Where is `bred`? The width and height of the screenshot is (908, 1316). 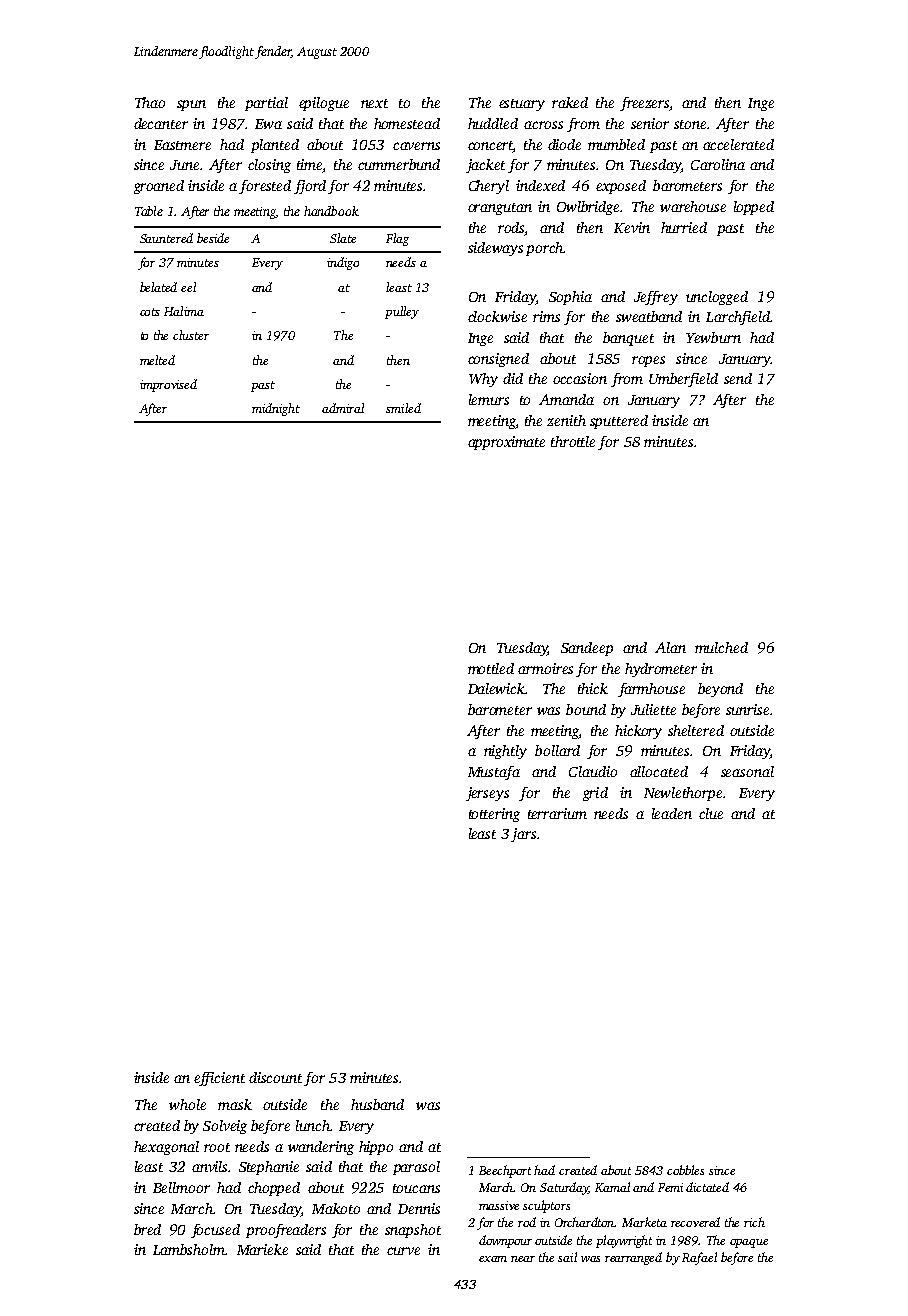 bred is located at coordinates (147, 1229).
